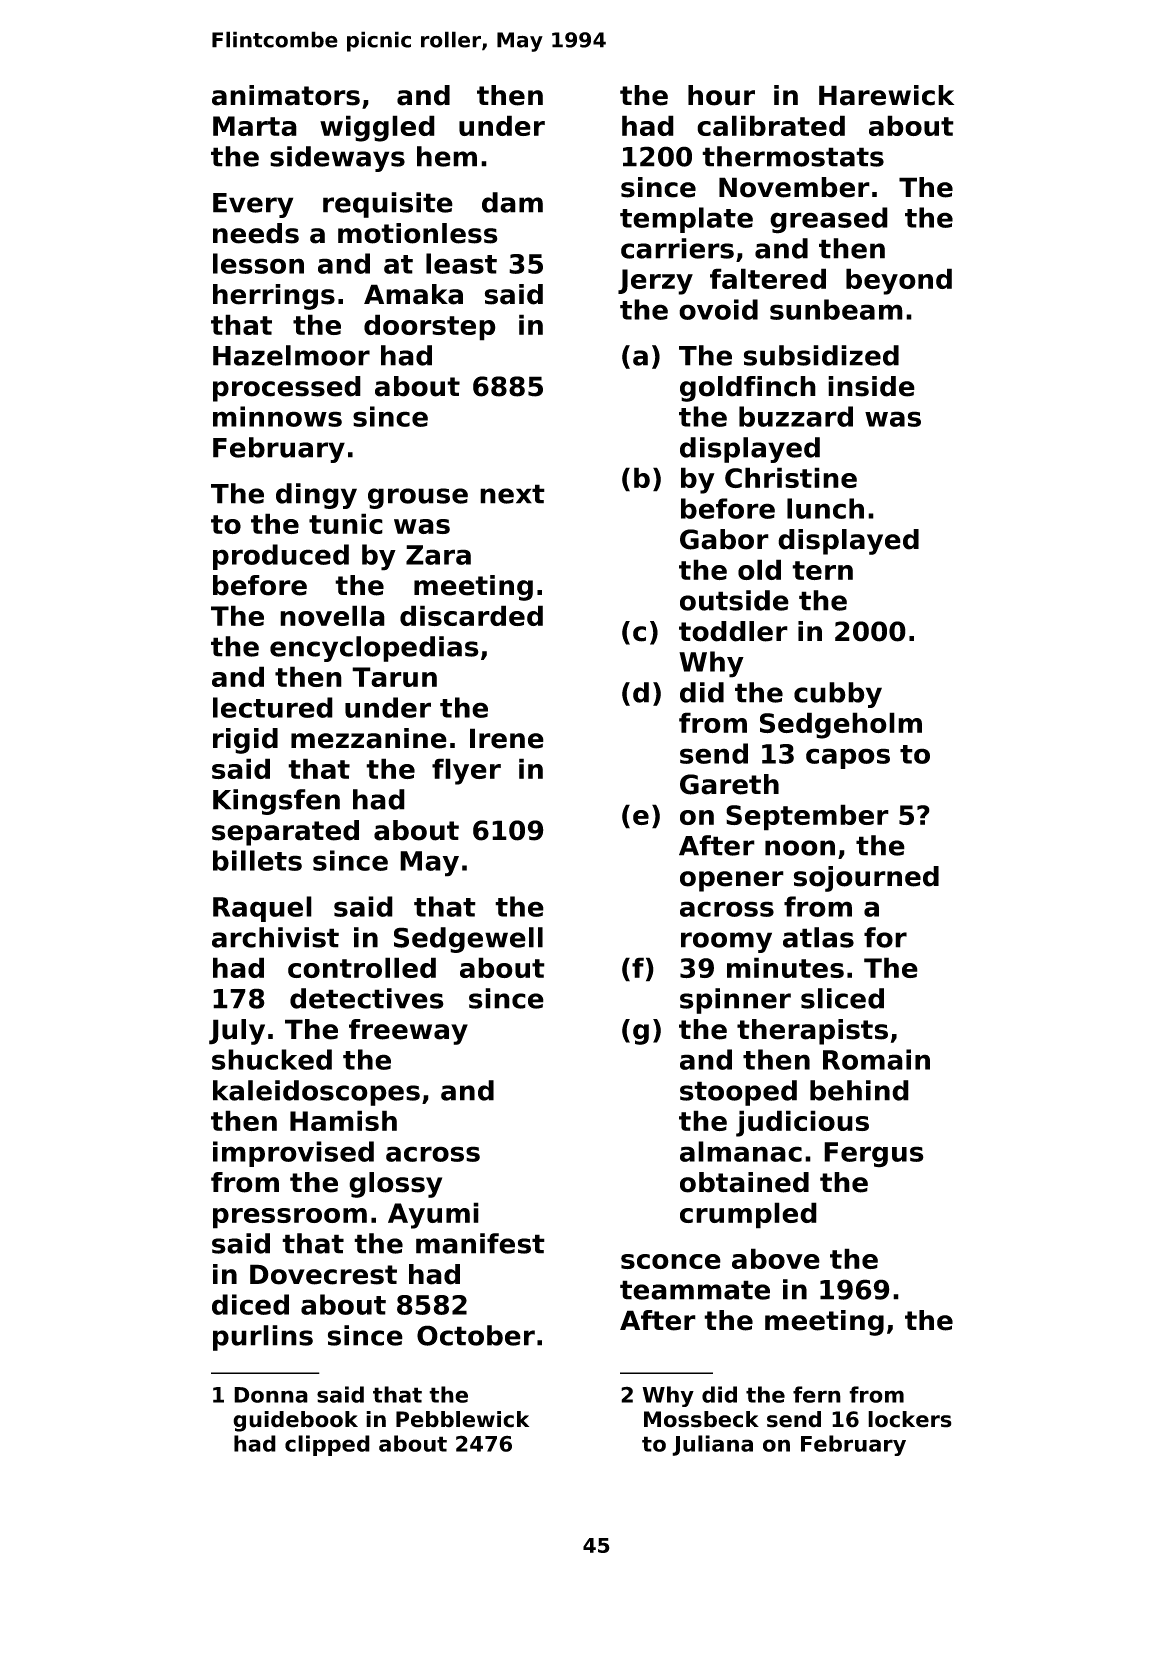 This screenshot has height=1654, width=1165. I want to click on wiggled, so click(377, 128).
